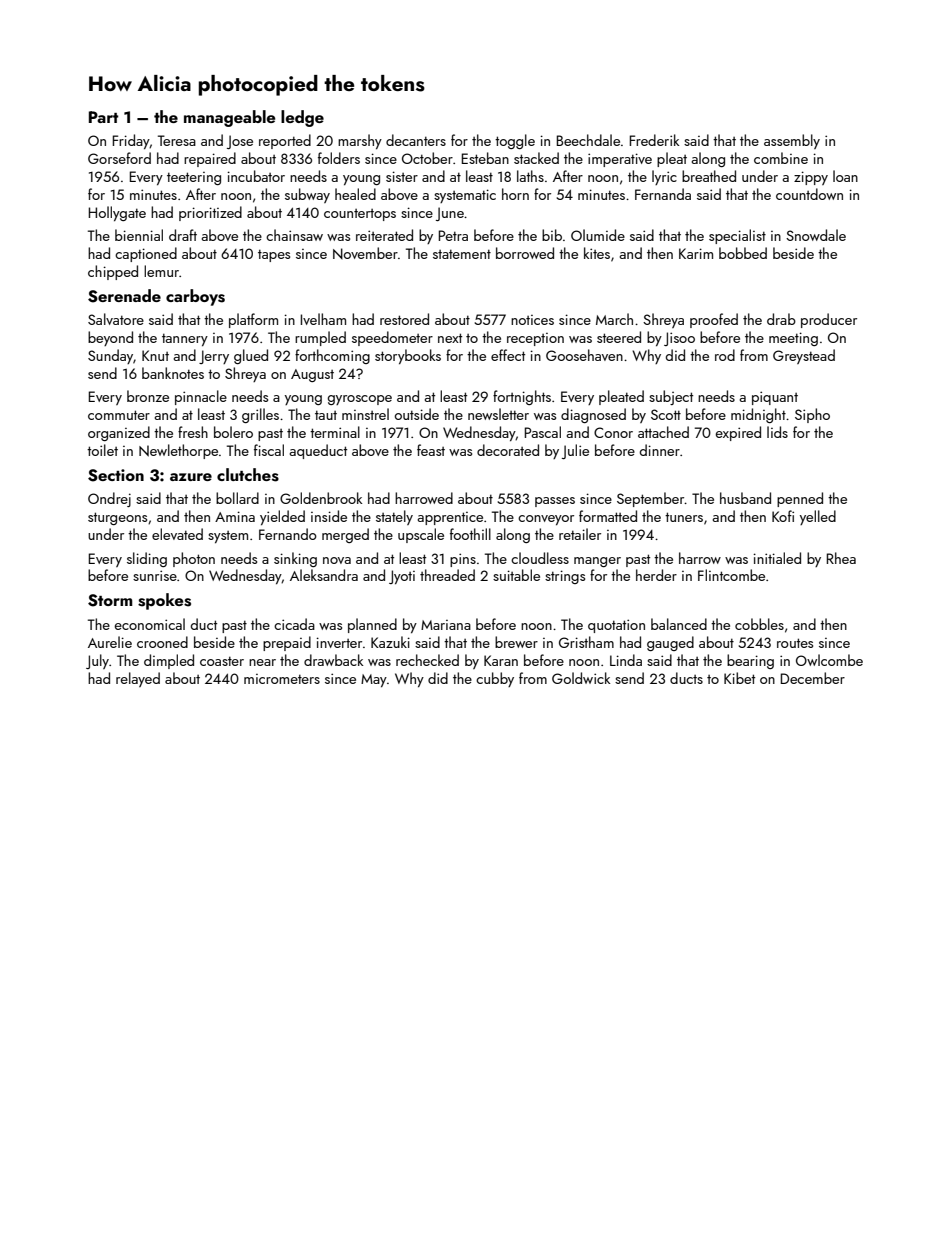 This screenshot has height=1233, width=952. I want to click on Part, so click(103, 117).
